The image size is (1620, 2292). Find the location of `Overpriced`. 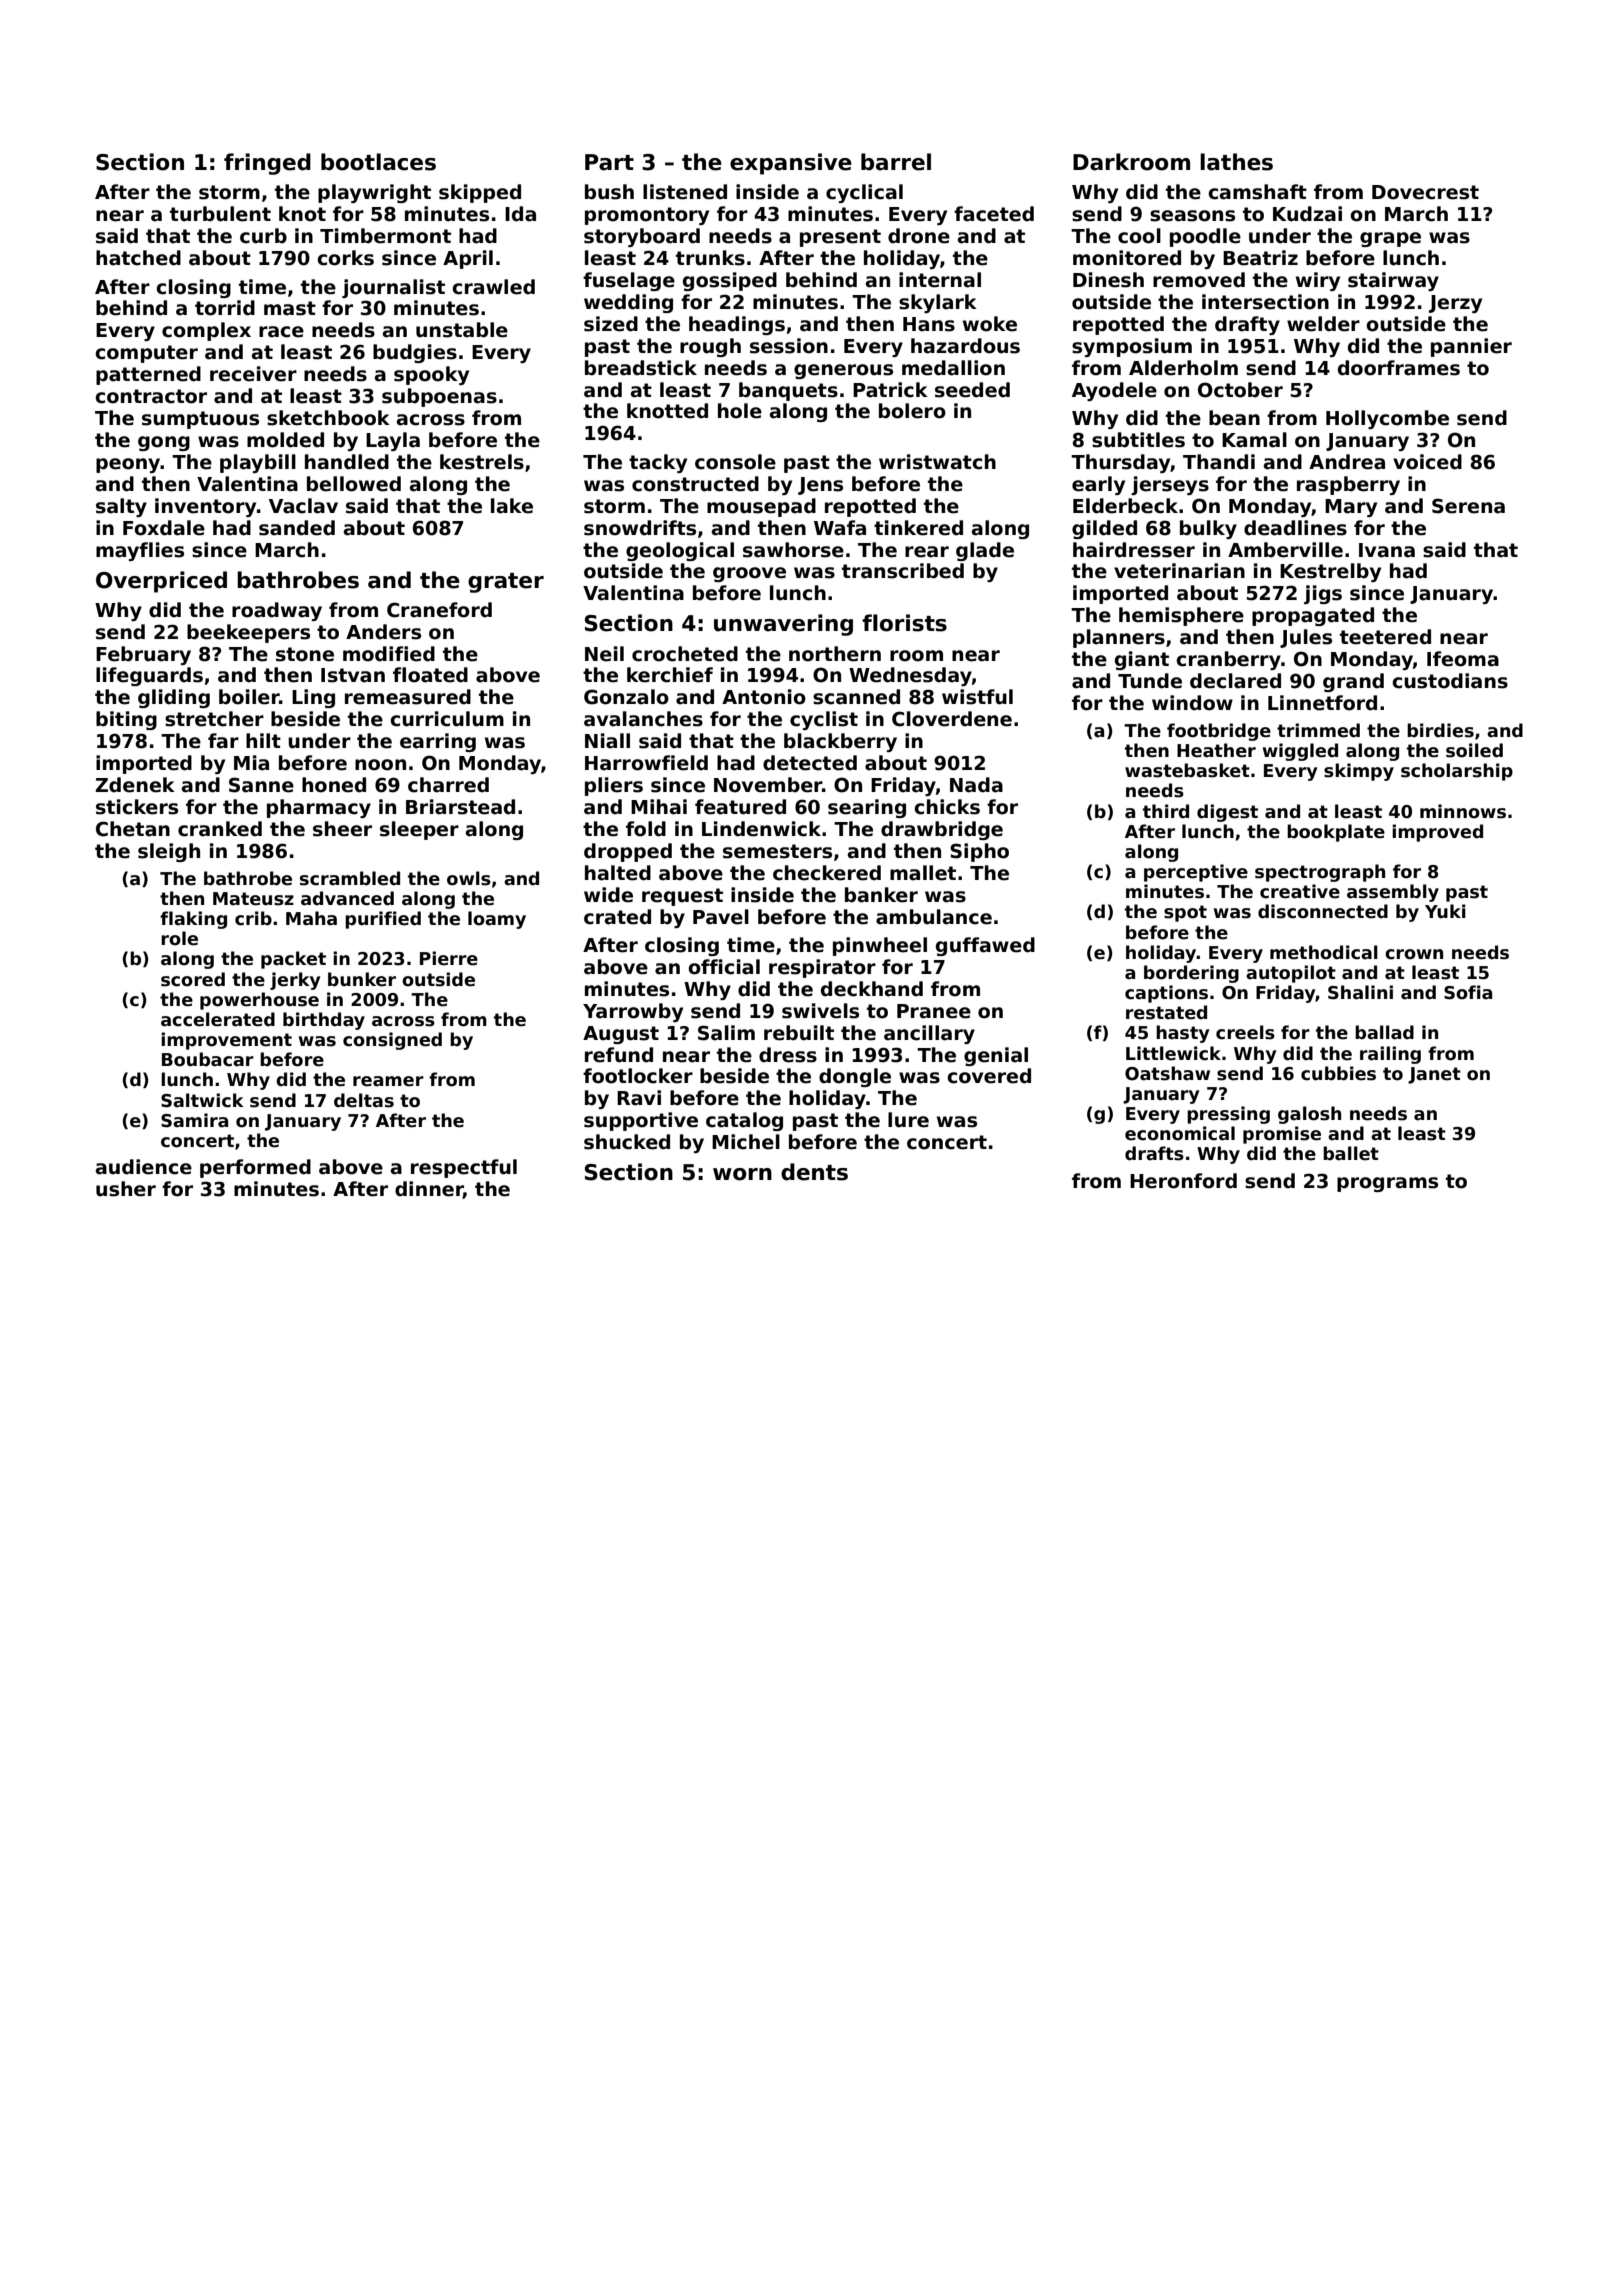

Overpriced is located at coordinates (161, 582).
